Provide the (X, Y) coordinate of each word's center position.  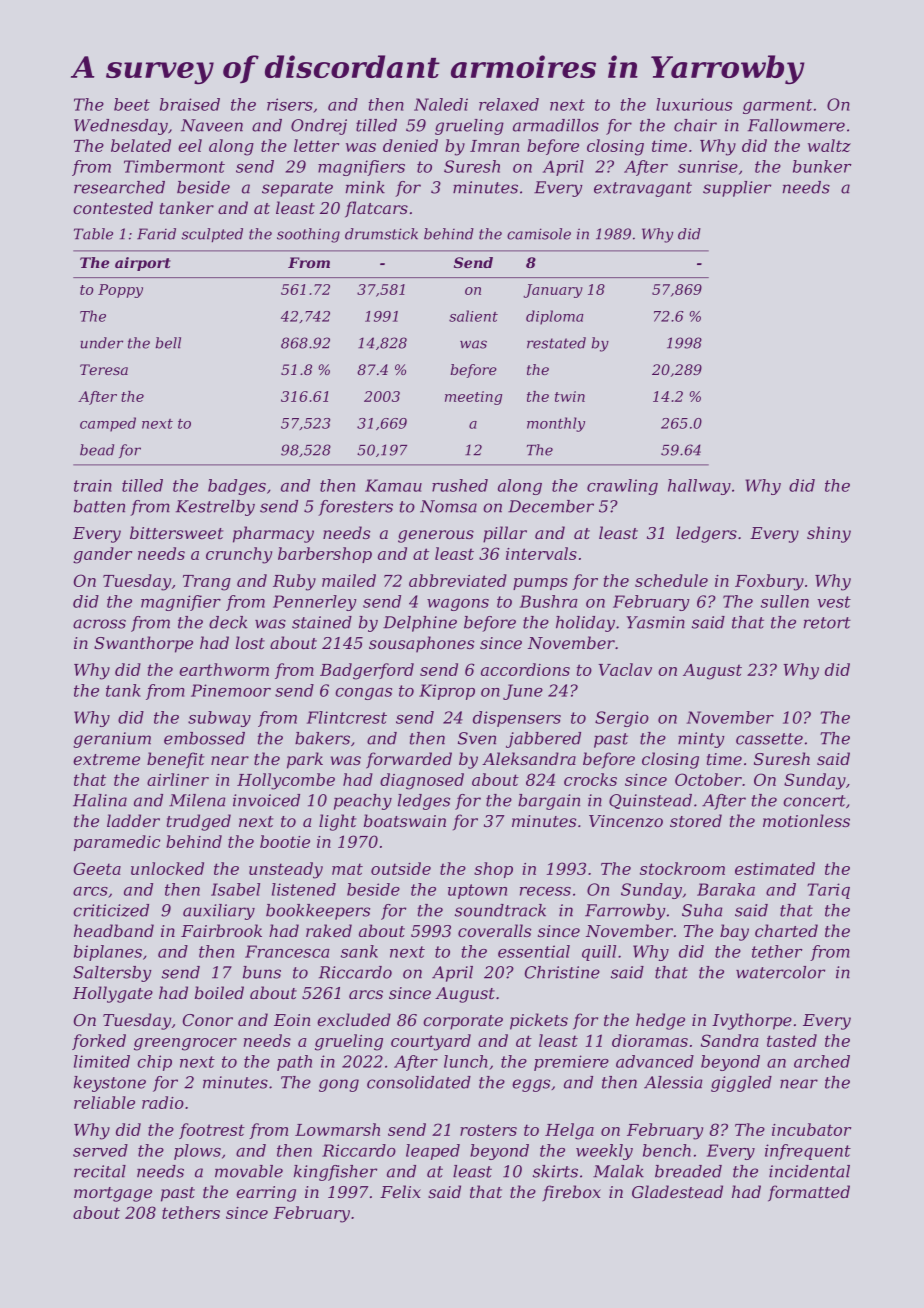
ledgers (706, 534)
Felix (400, 1191)
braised (190, 104)
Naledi (441, 104)
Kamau (393, 485)
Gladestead (677, 1191)
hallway (699, 487)
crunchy (239, 555)
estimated (775, 868)
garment (777, 106)
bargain (549, 802)
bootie (285, 841)
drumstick (381, 234)
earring (266, 1194)
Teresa (104, 369)
